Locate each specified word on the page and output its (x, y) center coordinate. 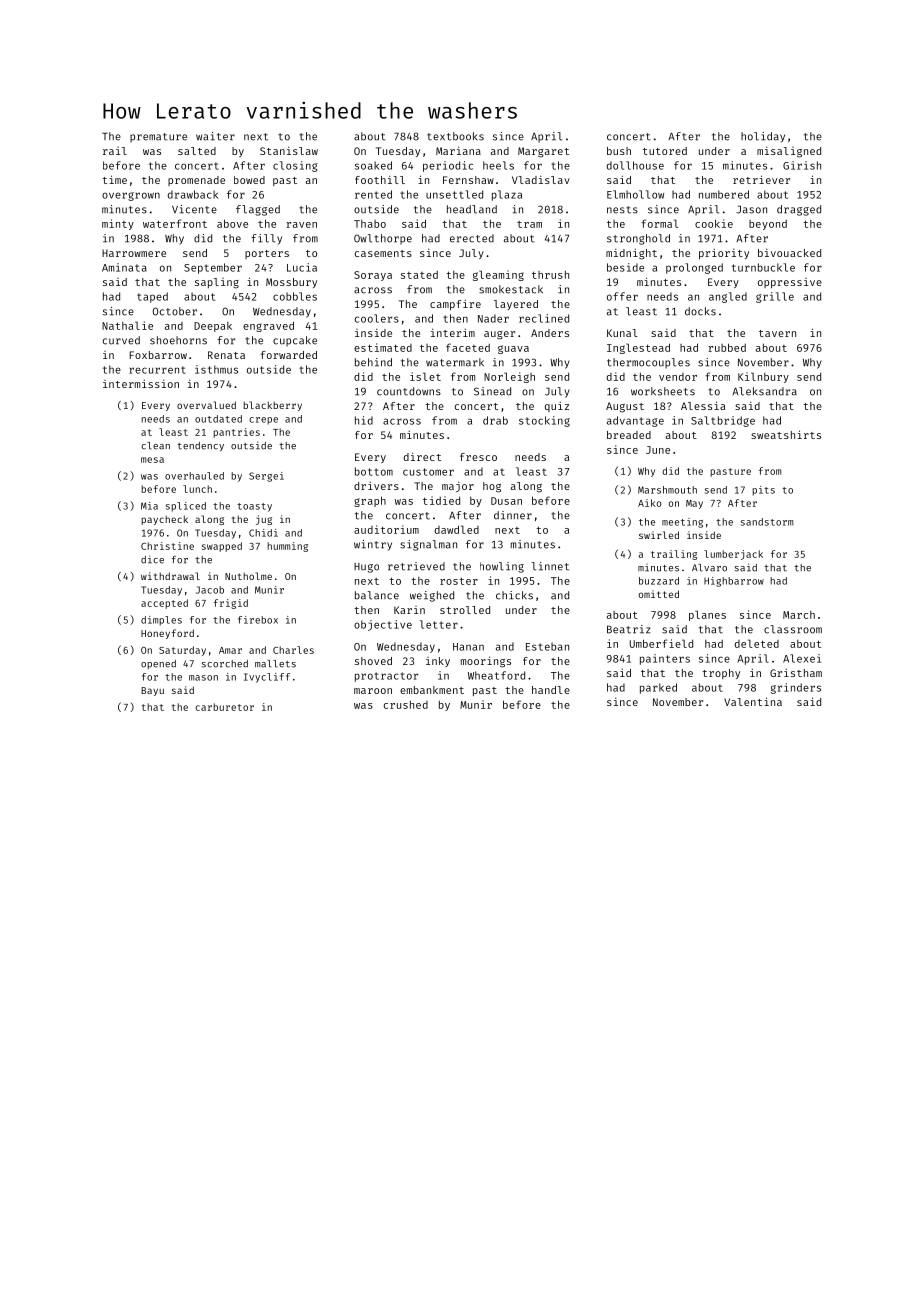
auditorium (386, 529)
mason (203, 678)
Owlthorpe (383, 239)
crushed (406, 704)
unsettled (454, 194)
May (694, 504)
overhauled (194, 476)
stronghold (638, 239)
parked (658, 688)
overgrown (131, 196)
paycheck (164, 520)
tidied (441, 500)
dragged (799, 210)
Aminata (124, 267)
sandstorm (767, 522)
